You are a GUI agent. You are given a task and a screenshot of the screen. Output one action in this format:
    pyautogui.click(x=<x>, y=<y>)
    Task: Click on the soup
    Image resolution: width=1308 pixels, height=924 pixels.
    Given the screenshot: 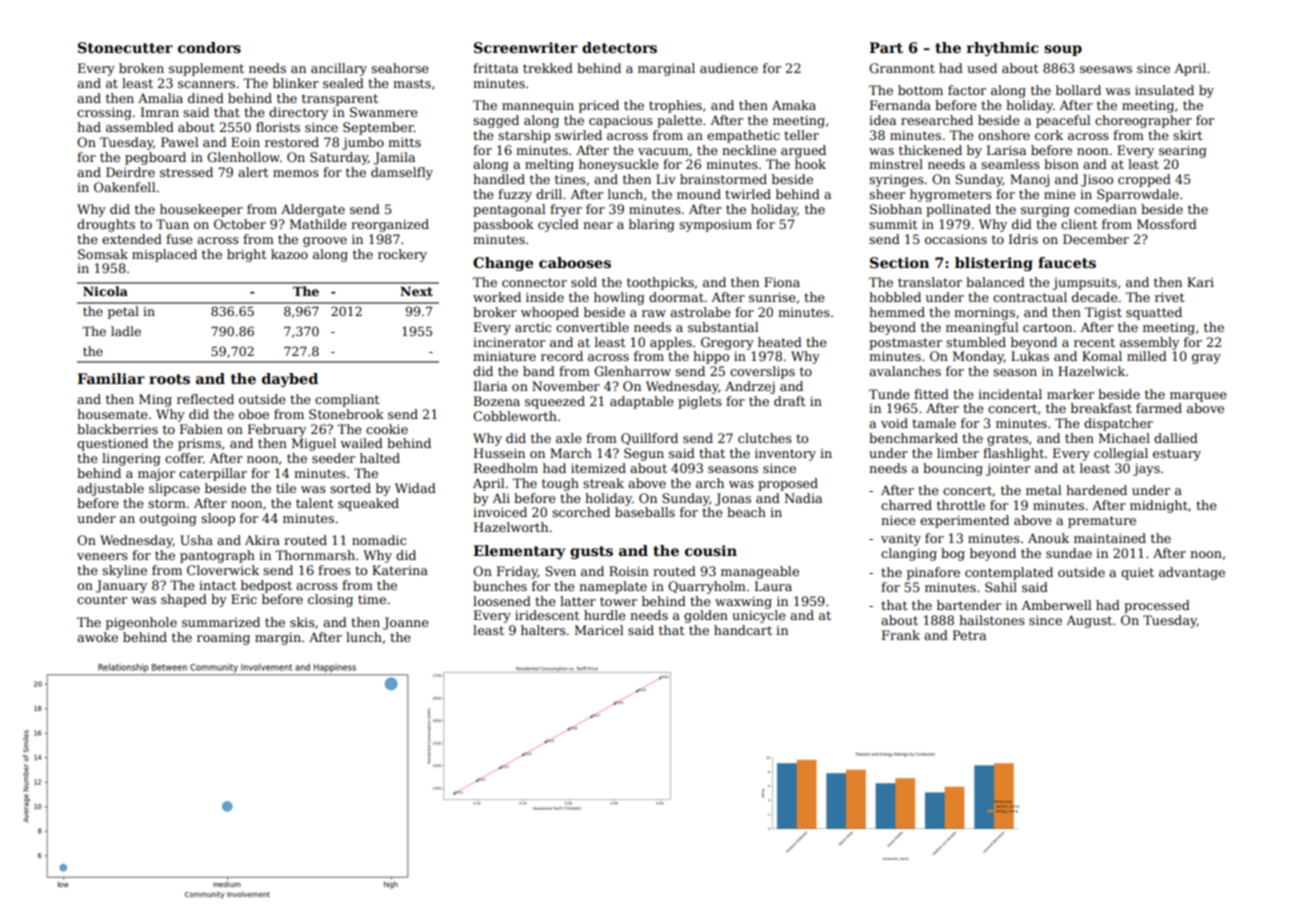 What is the action you would take?
    pyautogui.click(x=1063, y=50)
